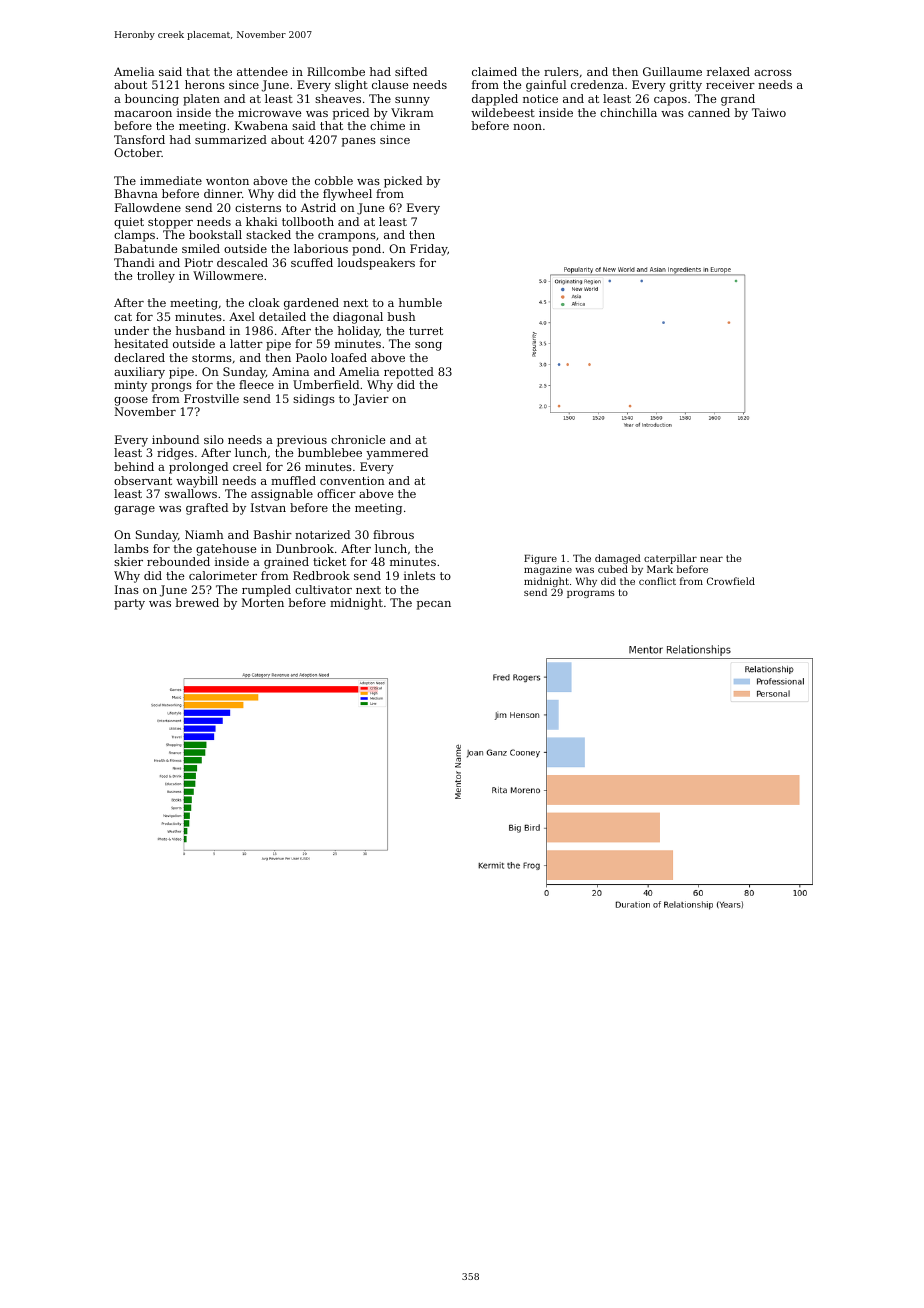  I want to click on Guillaume, so click(672, 71).
